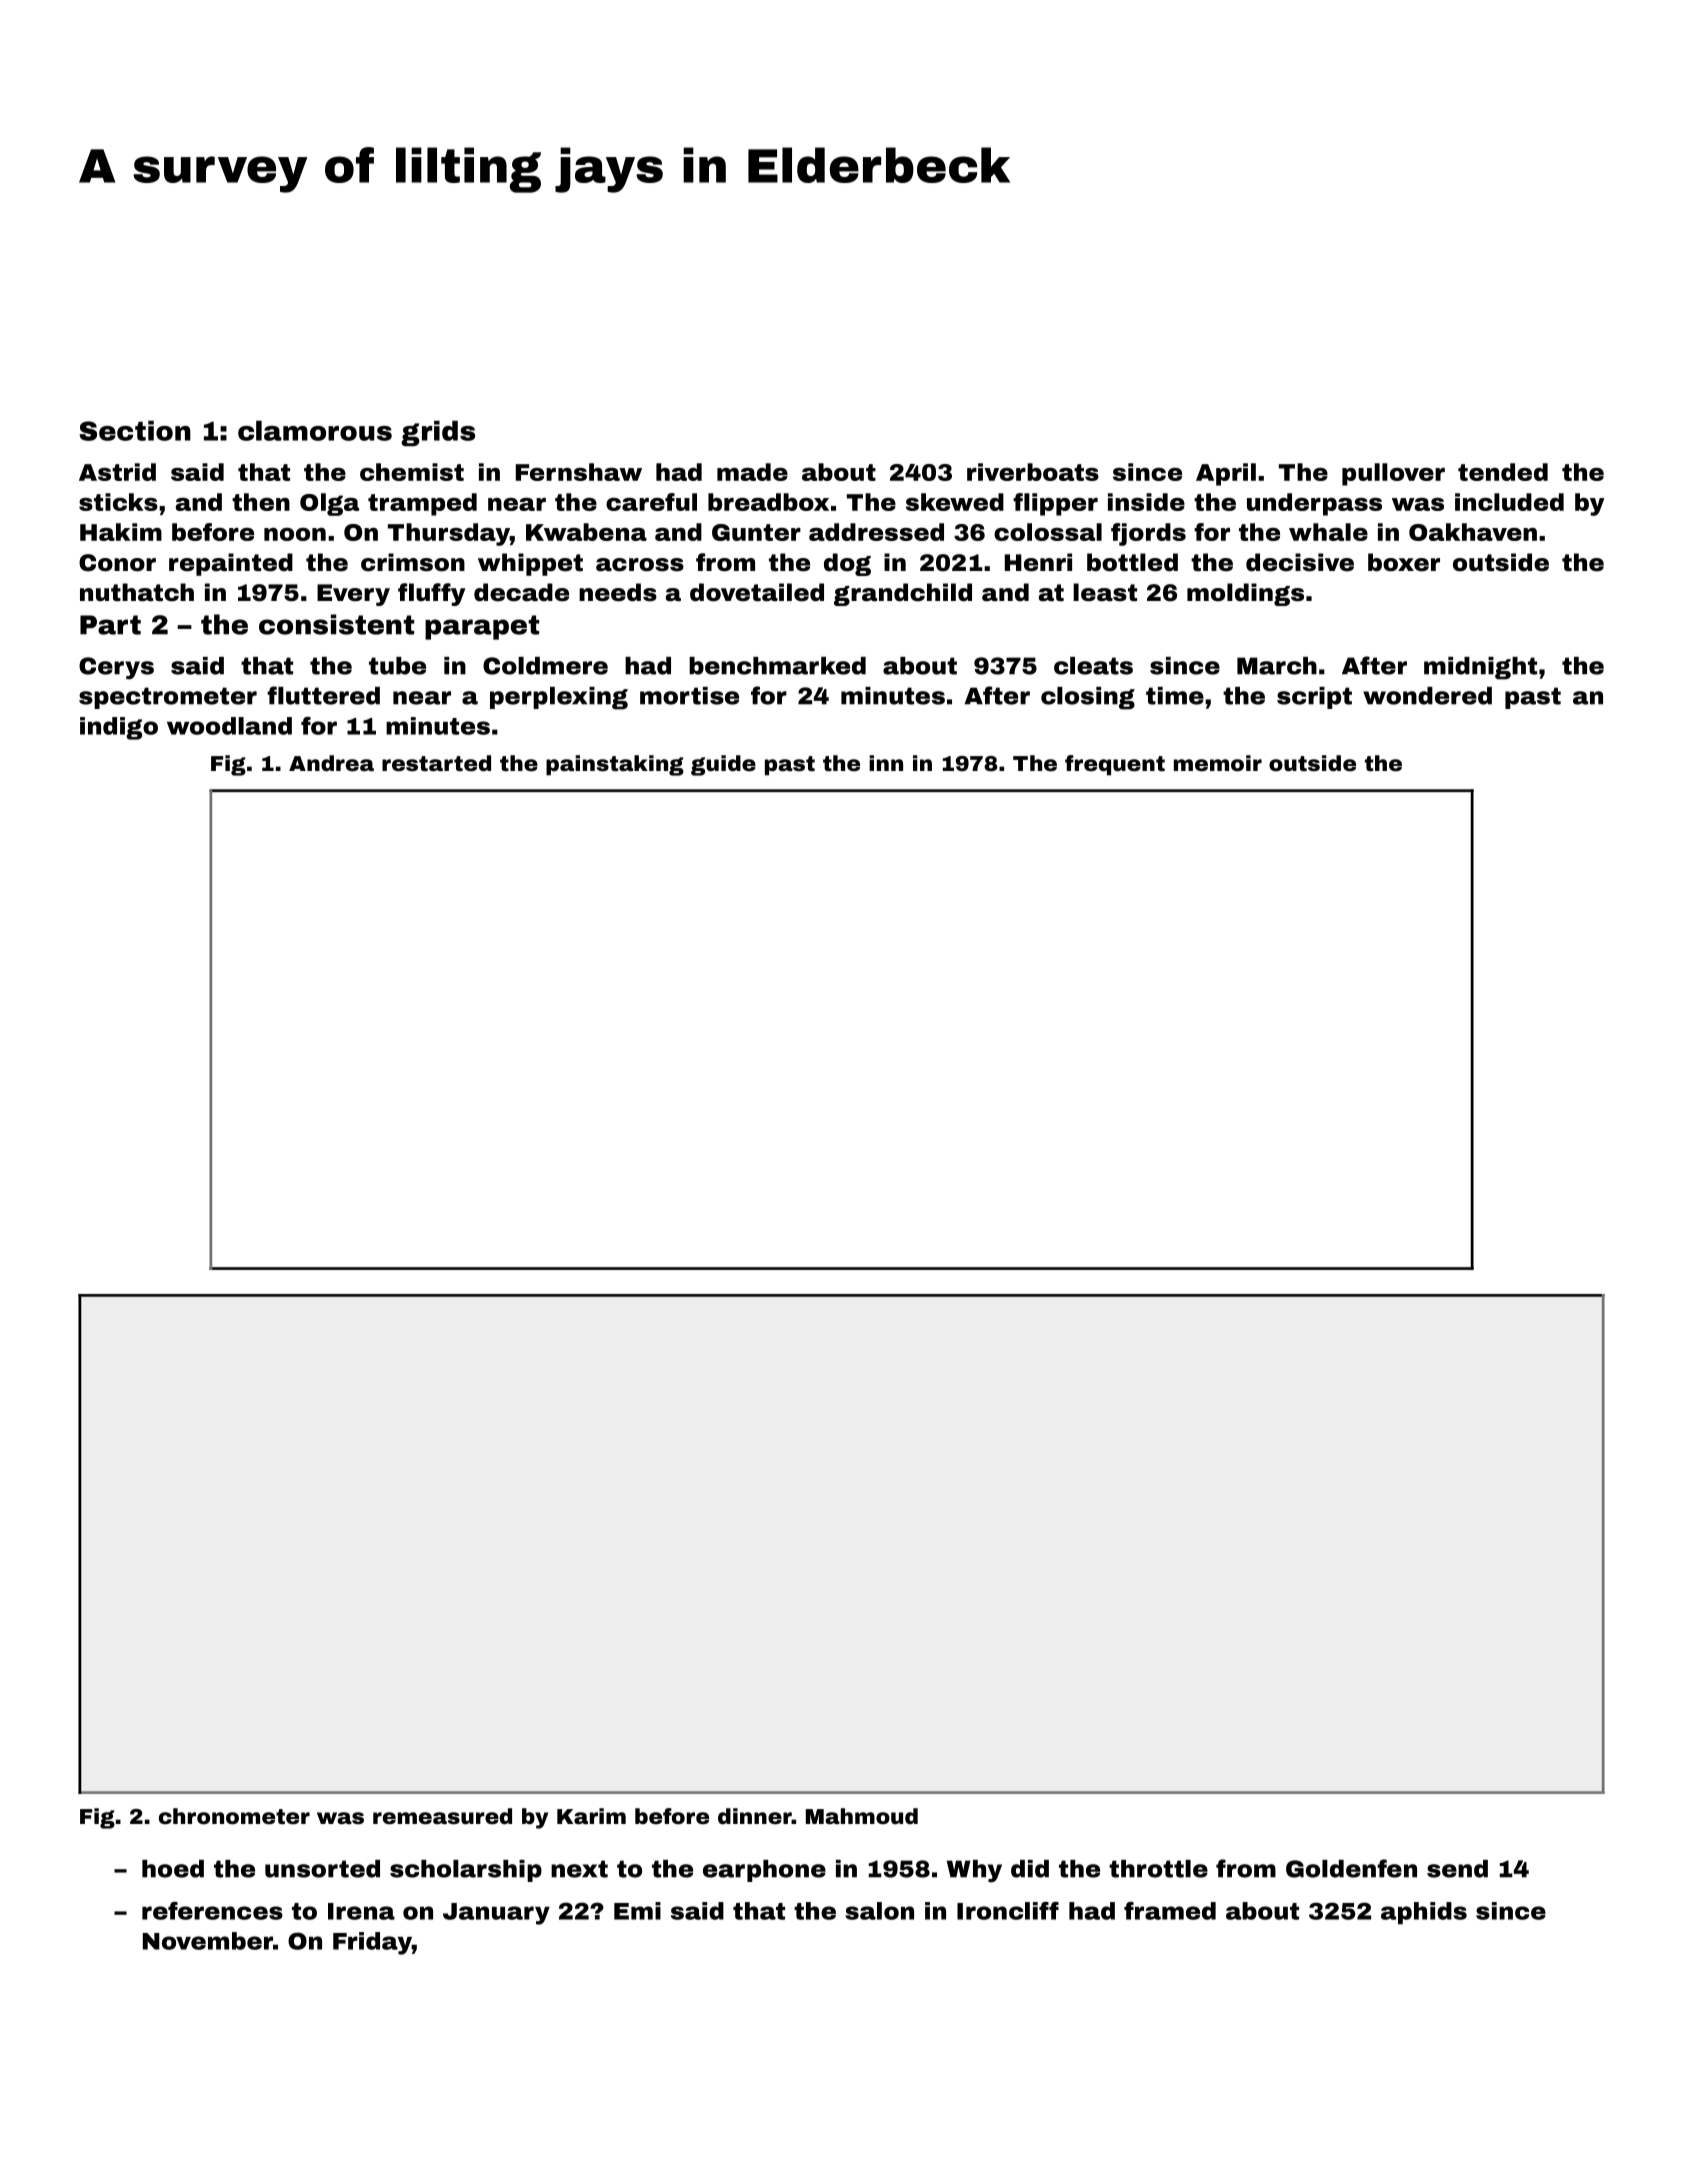  What do you see at coordinates (903, 594) in the screenshot?
I see `grandchild` at bounding box center [903, 594].
